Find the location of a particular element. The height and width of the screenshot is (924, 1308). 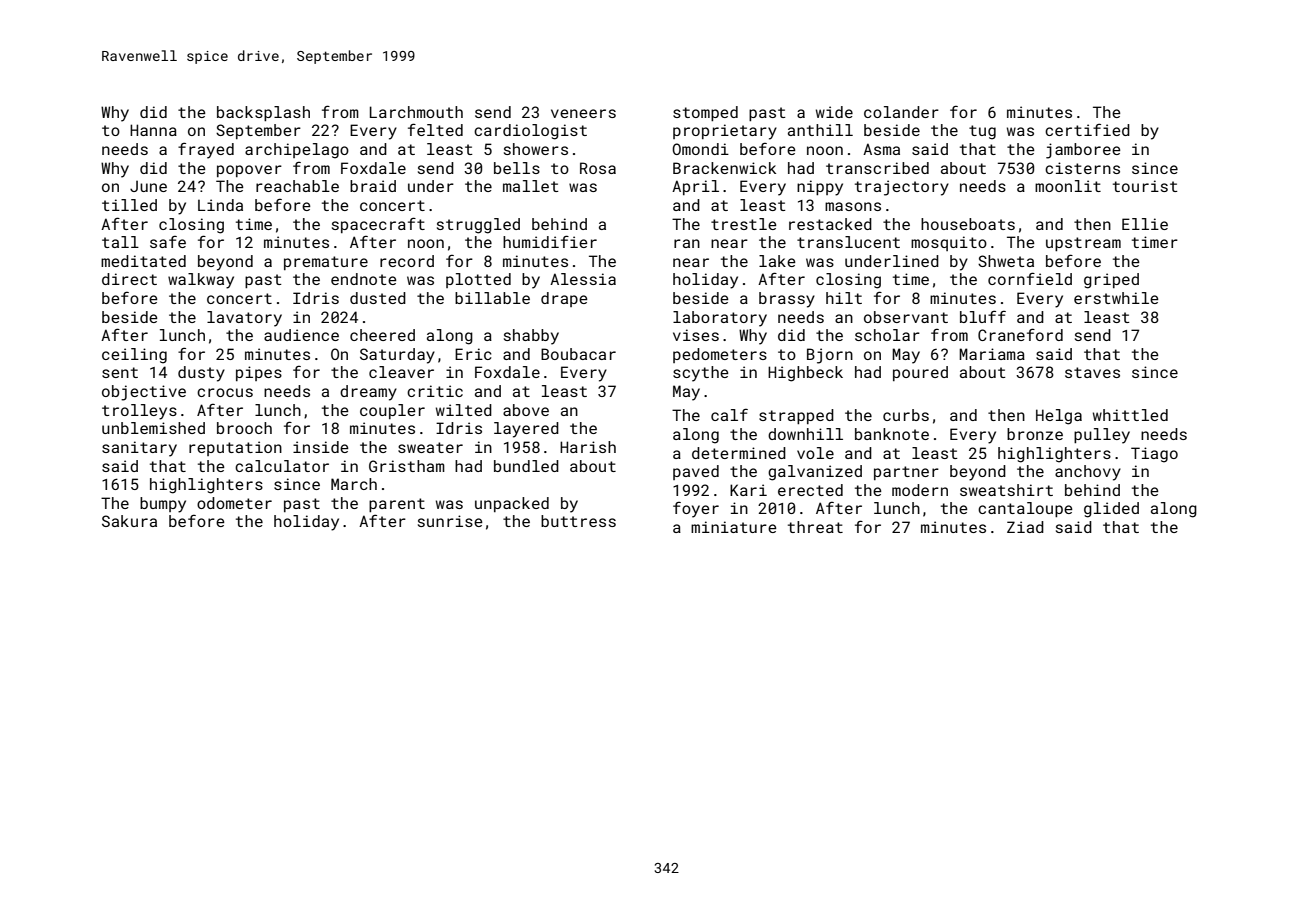

frayed is located at coordinates (206, 150).
